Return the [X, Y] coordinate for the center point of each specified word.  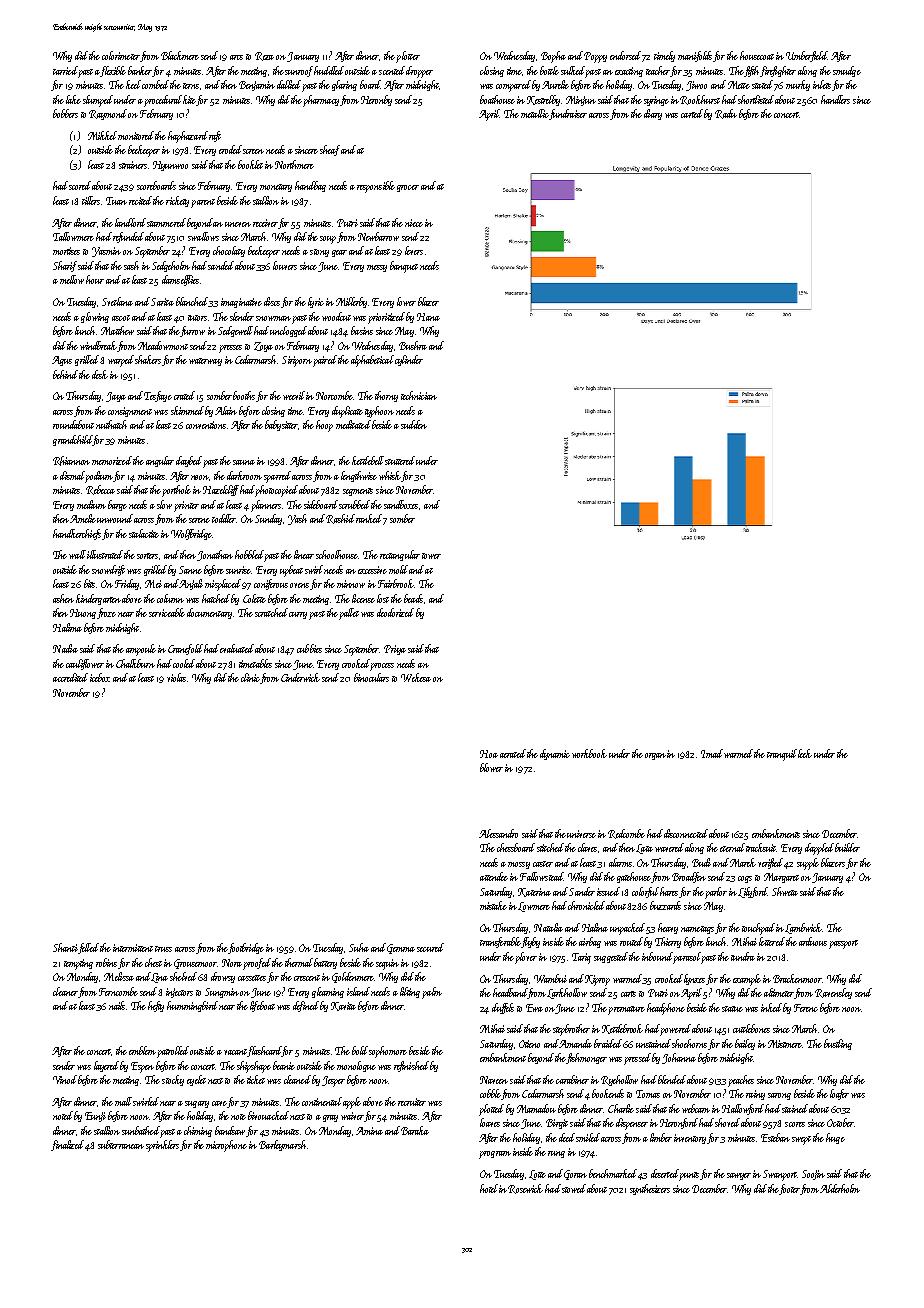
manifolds [695, 56]
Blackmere [180, 55]
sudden [414, 424]
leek [805, 753]
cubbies [309, 648]
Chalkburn [135, 663]
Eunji [95, 1117]
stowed [574, 1188]
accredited [70, 677]
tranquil [782, 755]
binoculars [371, 677]
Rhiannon [71, 461]
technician [419, 395]
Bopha [553, 57]
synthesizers [650, 1189]
